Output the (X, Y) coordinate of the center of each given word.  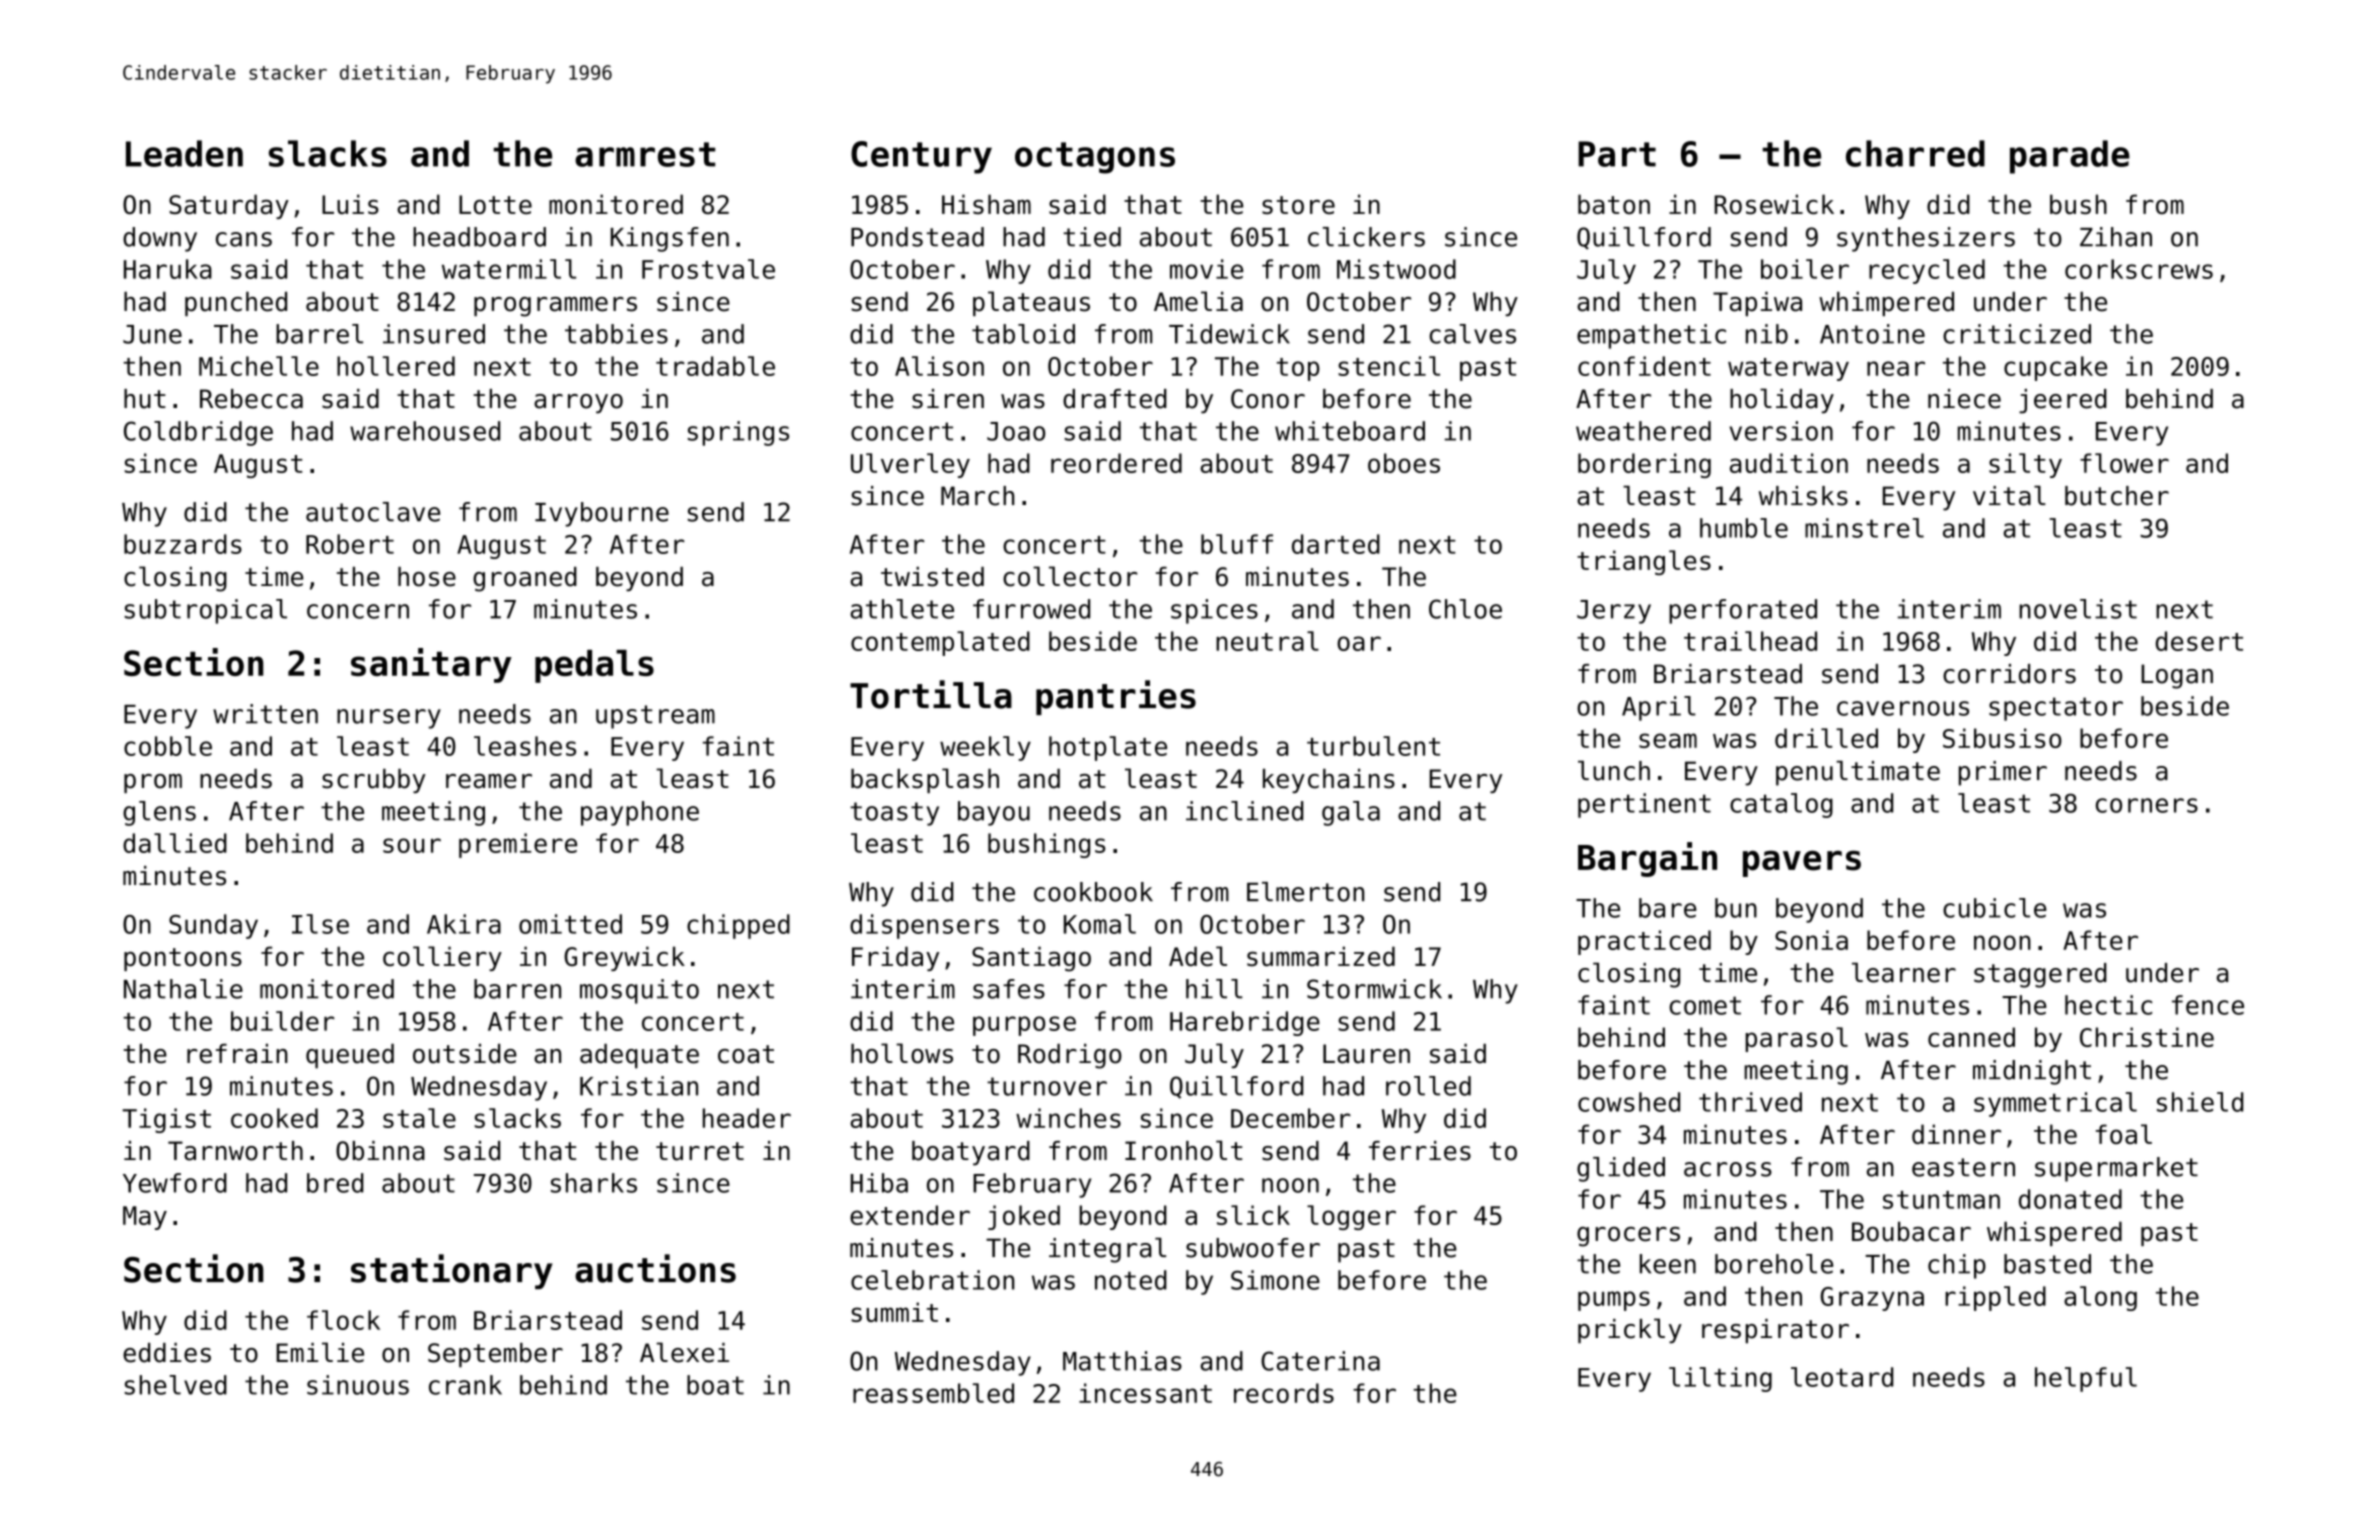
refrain (237, 1054)
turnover (1047, 1086)
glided (1621, 1169)
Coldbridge (198, 433)
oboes (1404, 463)
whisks (1803, 496)
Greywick (624, 958)
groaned (525, 579)
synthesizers (1926, 239)
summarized (1321, 956)
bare (1668, 908)
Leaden (184, 153)
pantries (1116, 697)
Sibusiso (2002, 738)
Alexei (684, 1352)
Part (1617, 154)
